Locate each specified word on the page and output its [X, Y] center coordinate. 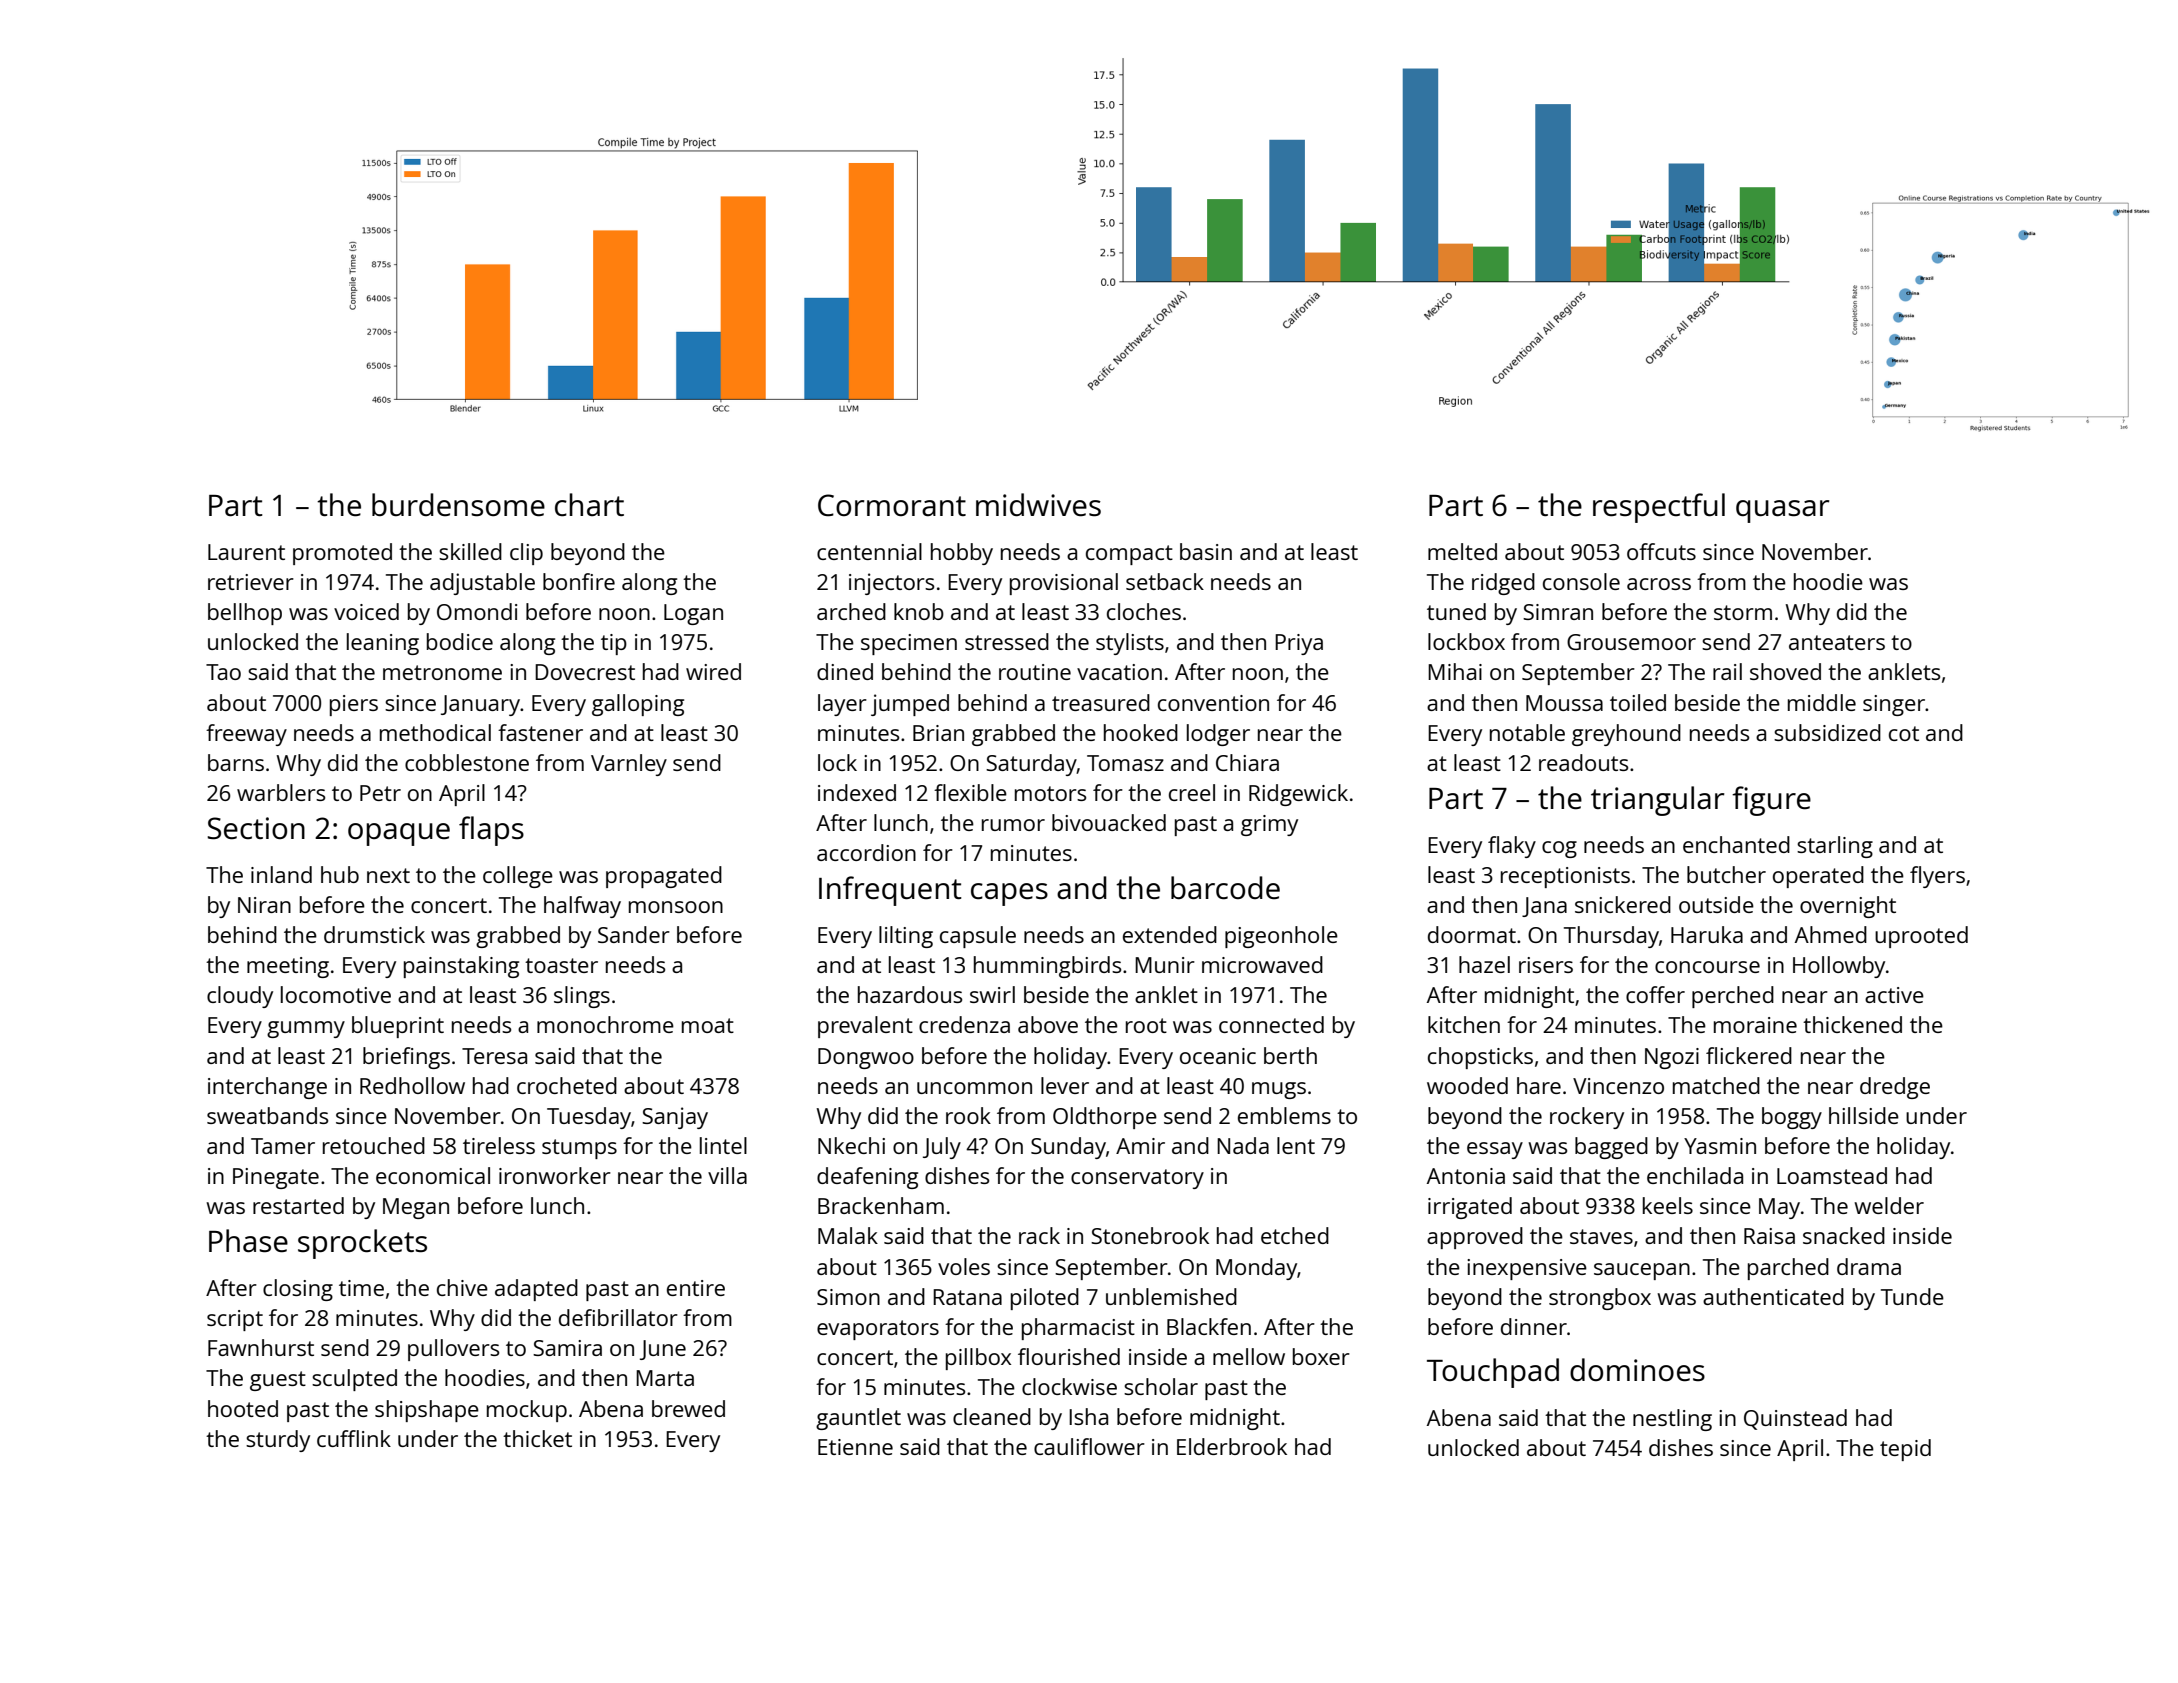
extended [1170, 934]
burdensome [458, 505]
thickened [1852, 1024]
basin [1206, 551]
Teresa [494, 1056]
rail [1727, 671]
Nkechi [851, 1145]
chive [462, 1287]
